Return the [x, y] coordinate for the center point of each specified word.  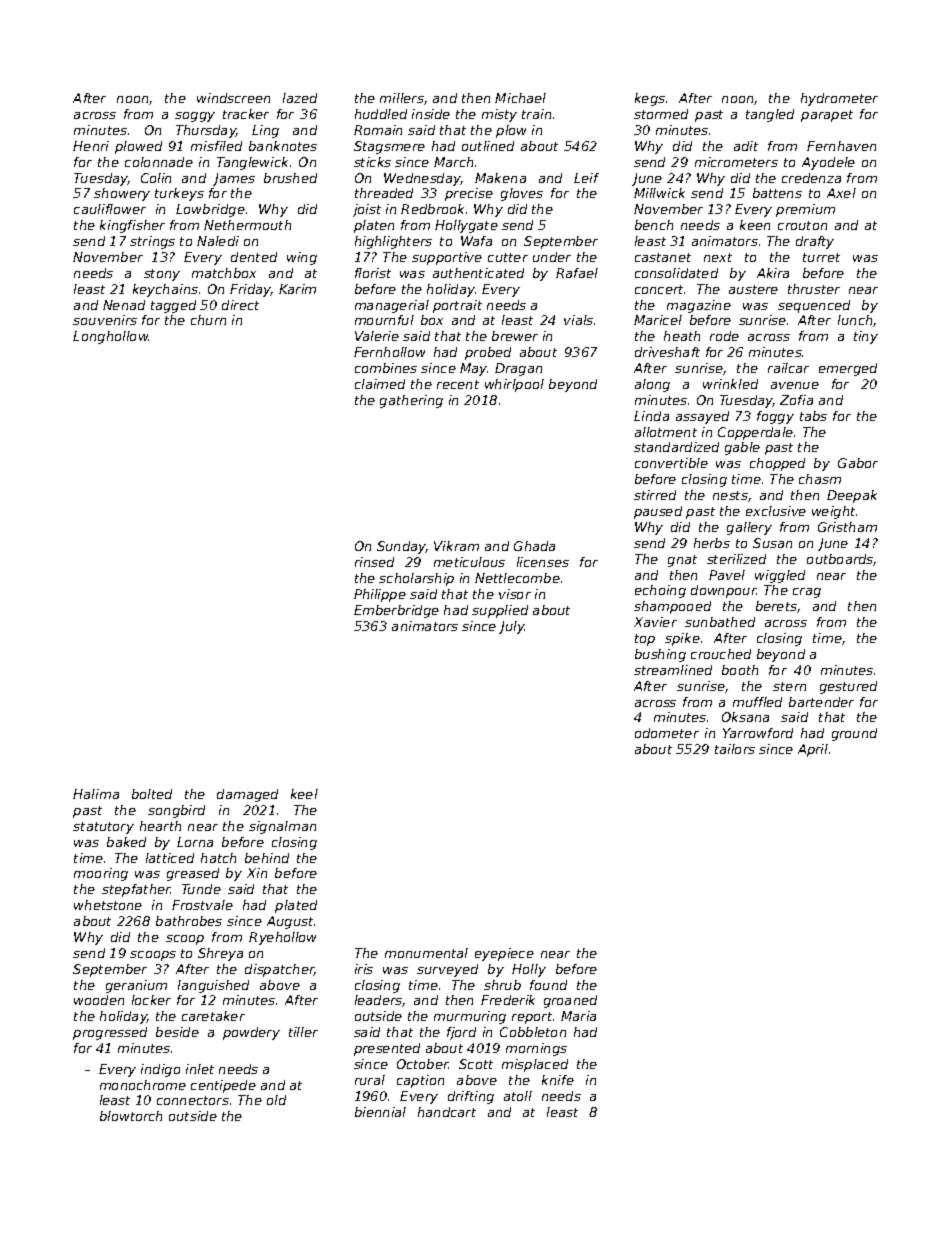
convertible [671, 463]
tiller [303, 1032]
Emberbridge [396, 611]
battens [777, 193]
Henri [91, 146]
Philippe [380, 595]
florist [373, 273]
